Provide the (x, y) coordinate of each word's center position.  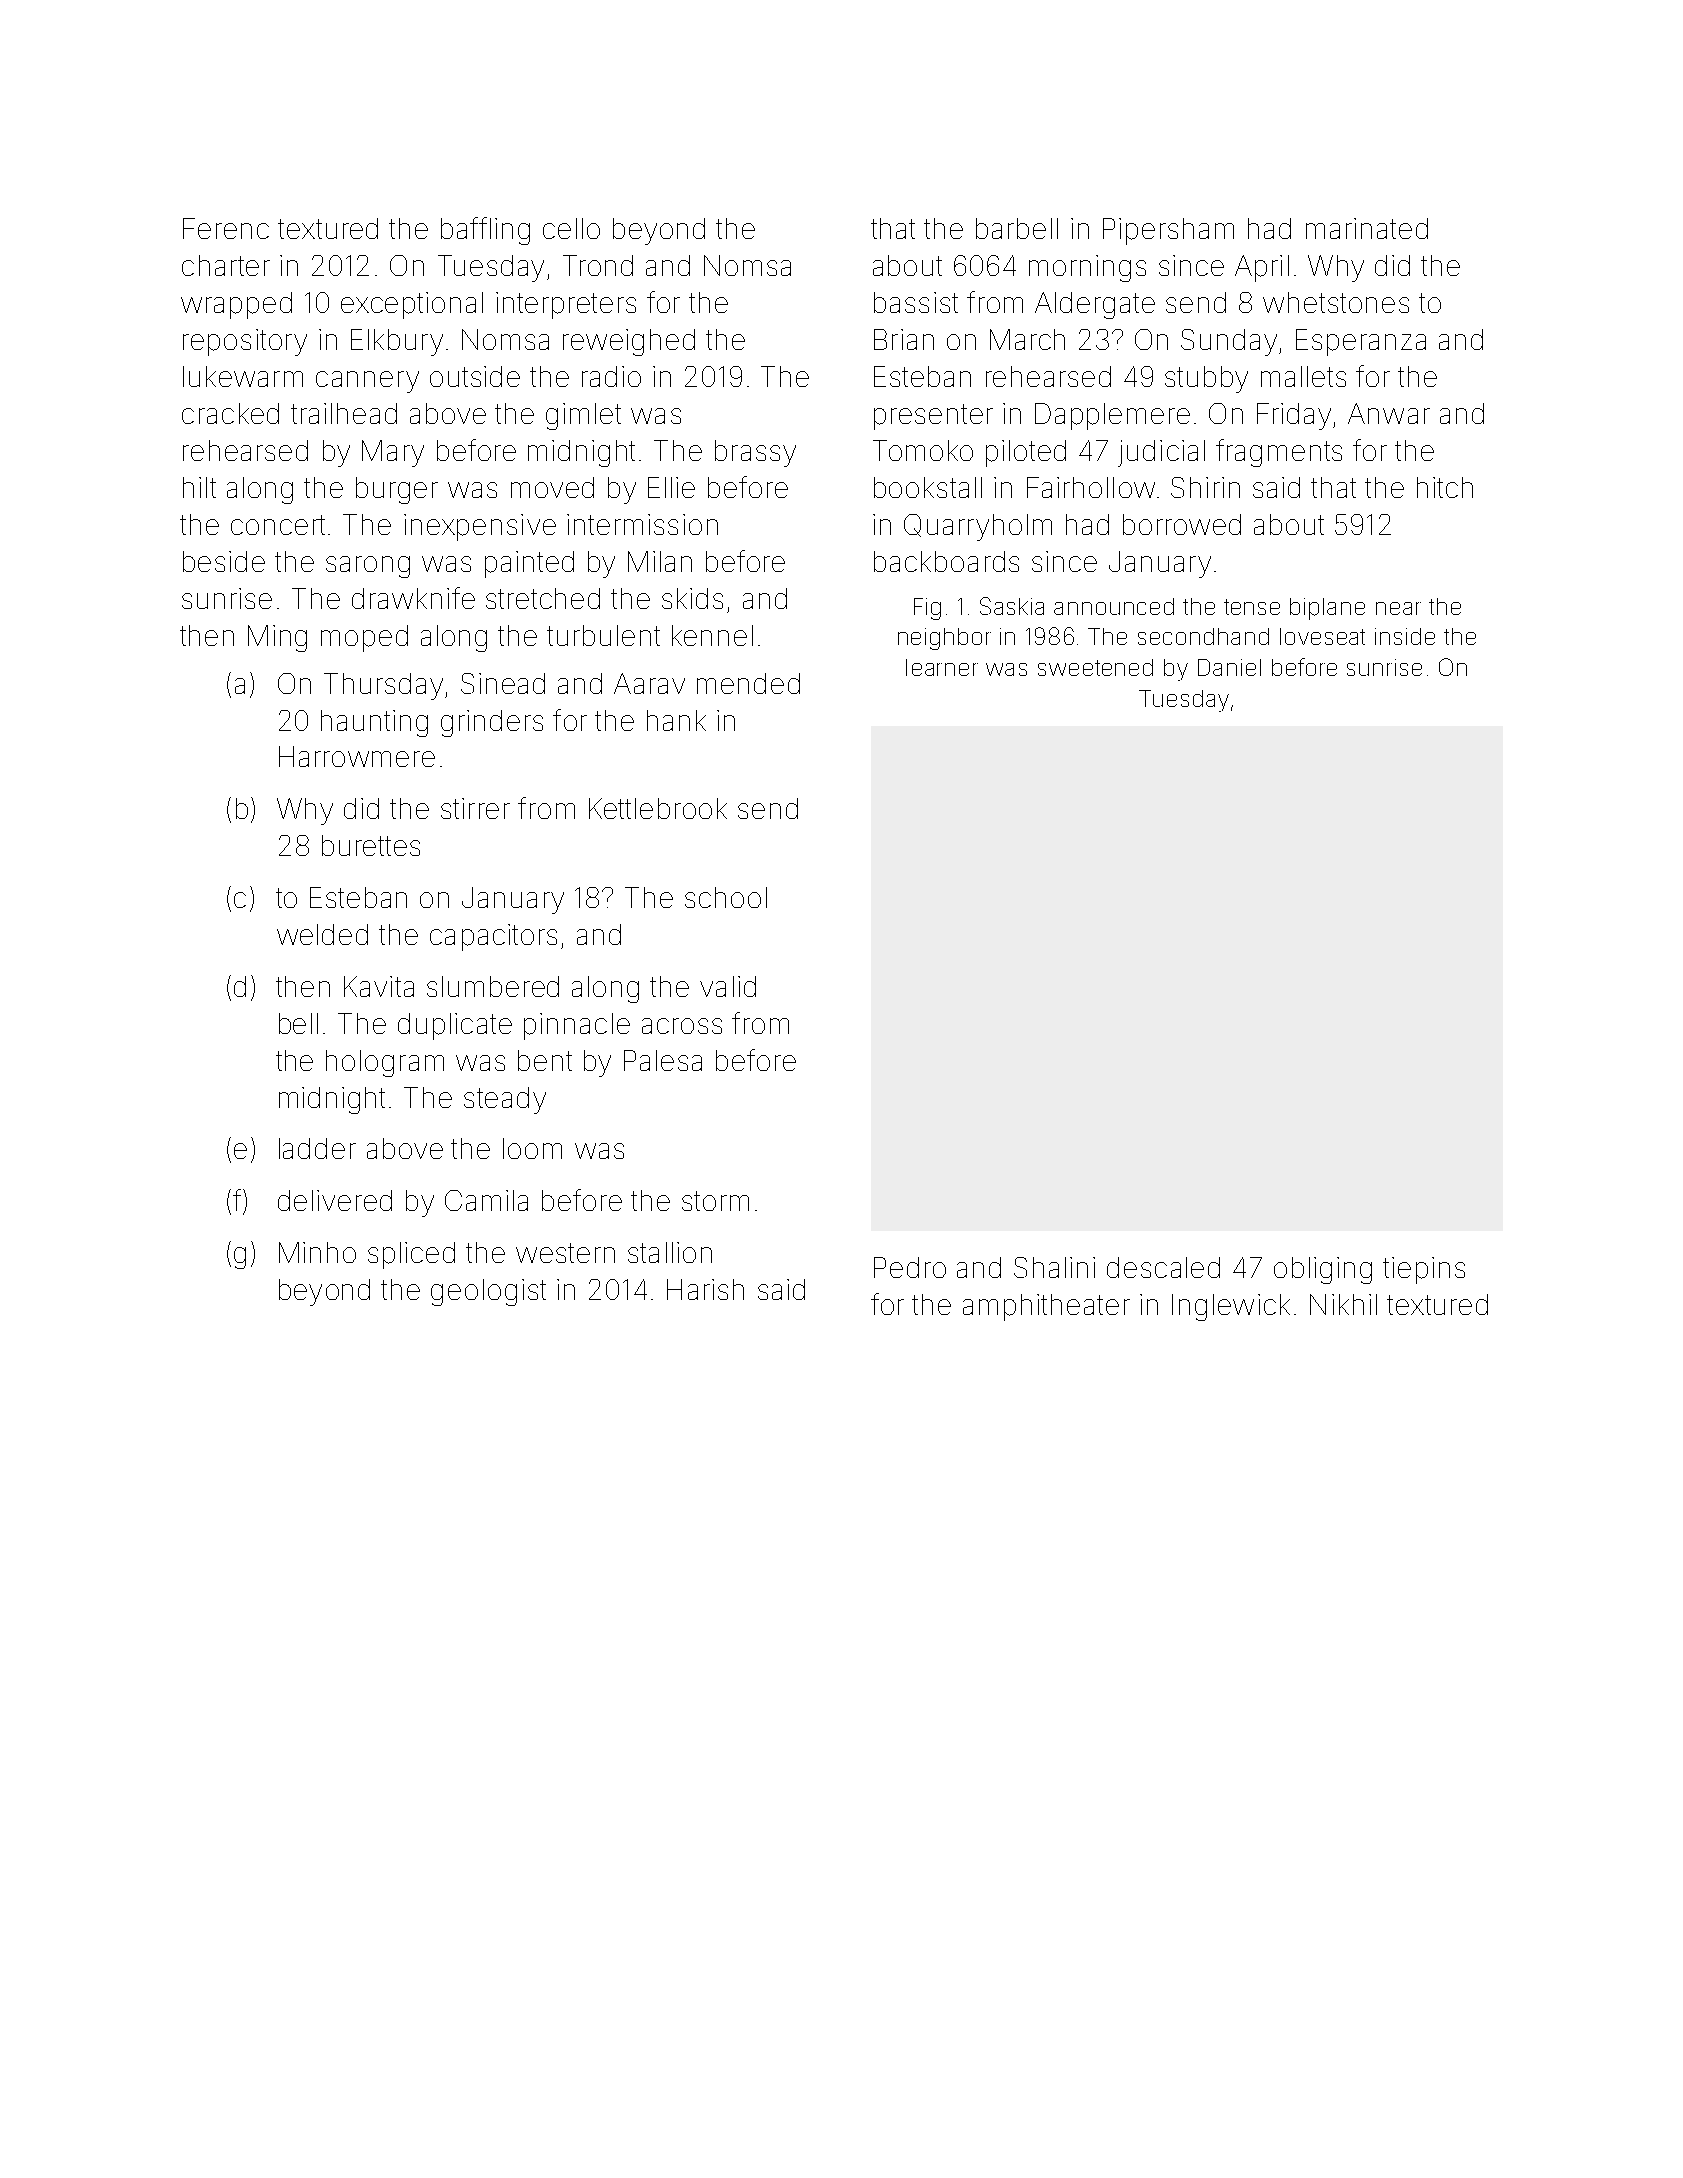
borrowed (1182, 524)
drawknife (413, 598)
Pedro (910, 1267)
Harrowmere (357, 756)
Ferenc (226, 228)
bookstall (928, 487)
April (1262, 268)
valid (728, 986)
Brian (904, 339)
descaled (1163, 1267)
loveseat (1322, 636)
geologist (488, 1292)
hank (676, 720)
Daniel (1229, 667)
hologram (385, 1063)
